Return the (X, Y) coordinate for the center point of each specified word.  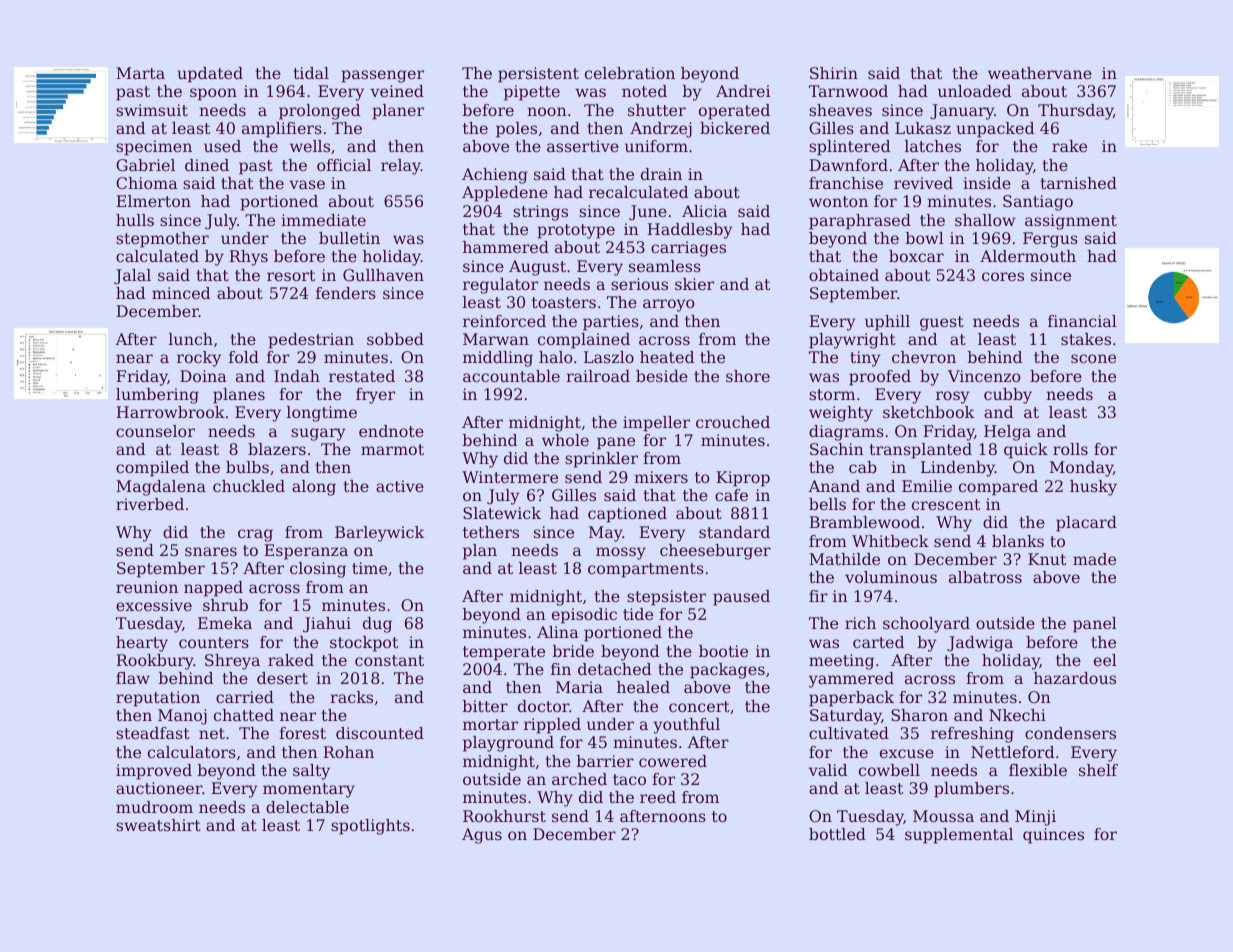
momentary (309, 790)
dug (377, 625)
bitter (485, 706)
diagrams (846, 433)
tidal (311, 73)
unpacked (995, 130)
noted (644, 91)
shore (748, 376)
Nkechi (1017, 715)
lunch (191, 339)
